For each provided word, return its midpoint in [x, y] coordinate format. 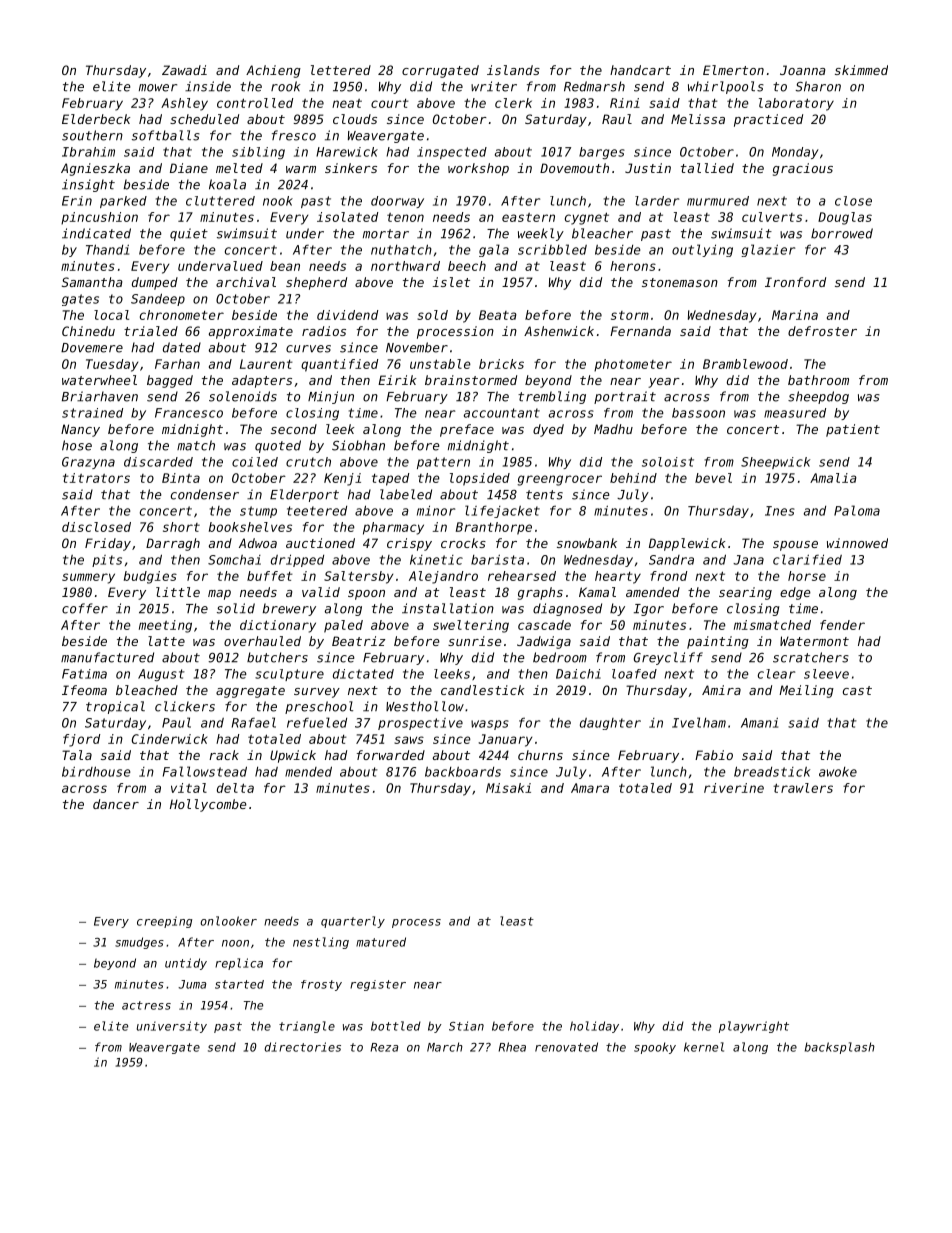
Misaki [508, 788]
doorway [397, 202]
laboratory [796, 104]
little [178, 592]
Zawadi [184, 70]
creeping [165, 922]
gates [80, 300]
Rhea [512, 1047]
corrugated [440, 71]
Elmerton [733, 70]
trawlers [803, 788]
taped [390, 479]
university [172, 1027]
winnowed [857, 543]
